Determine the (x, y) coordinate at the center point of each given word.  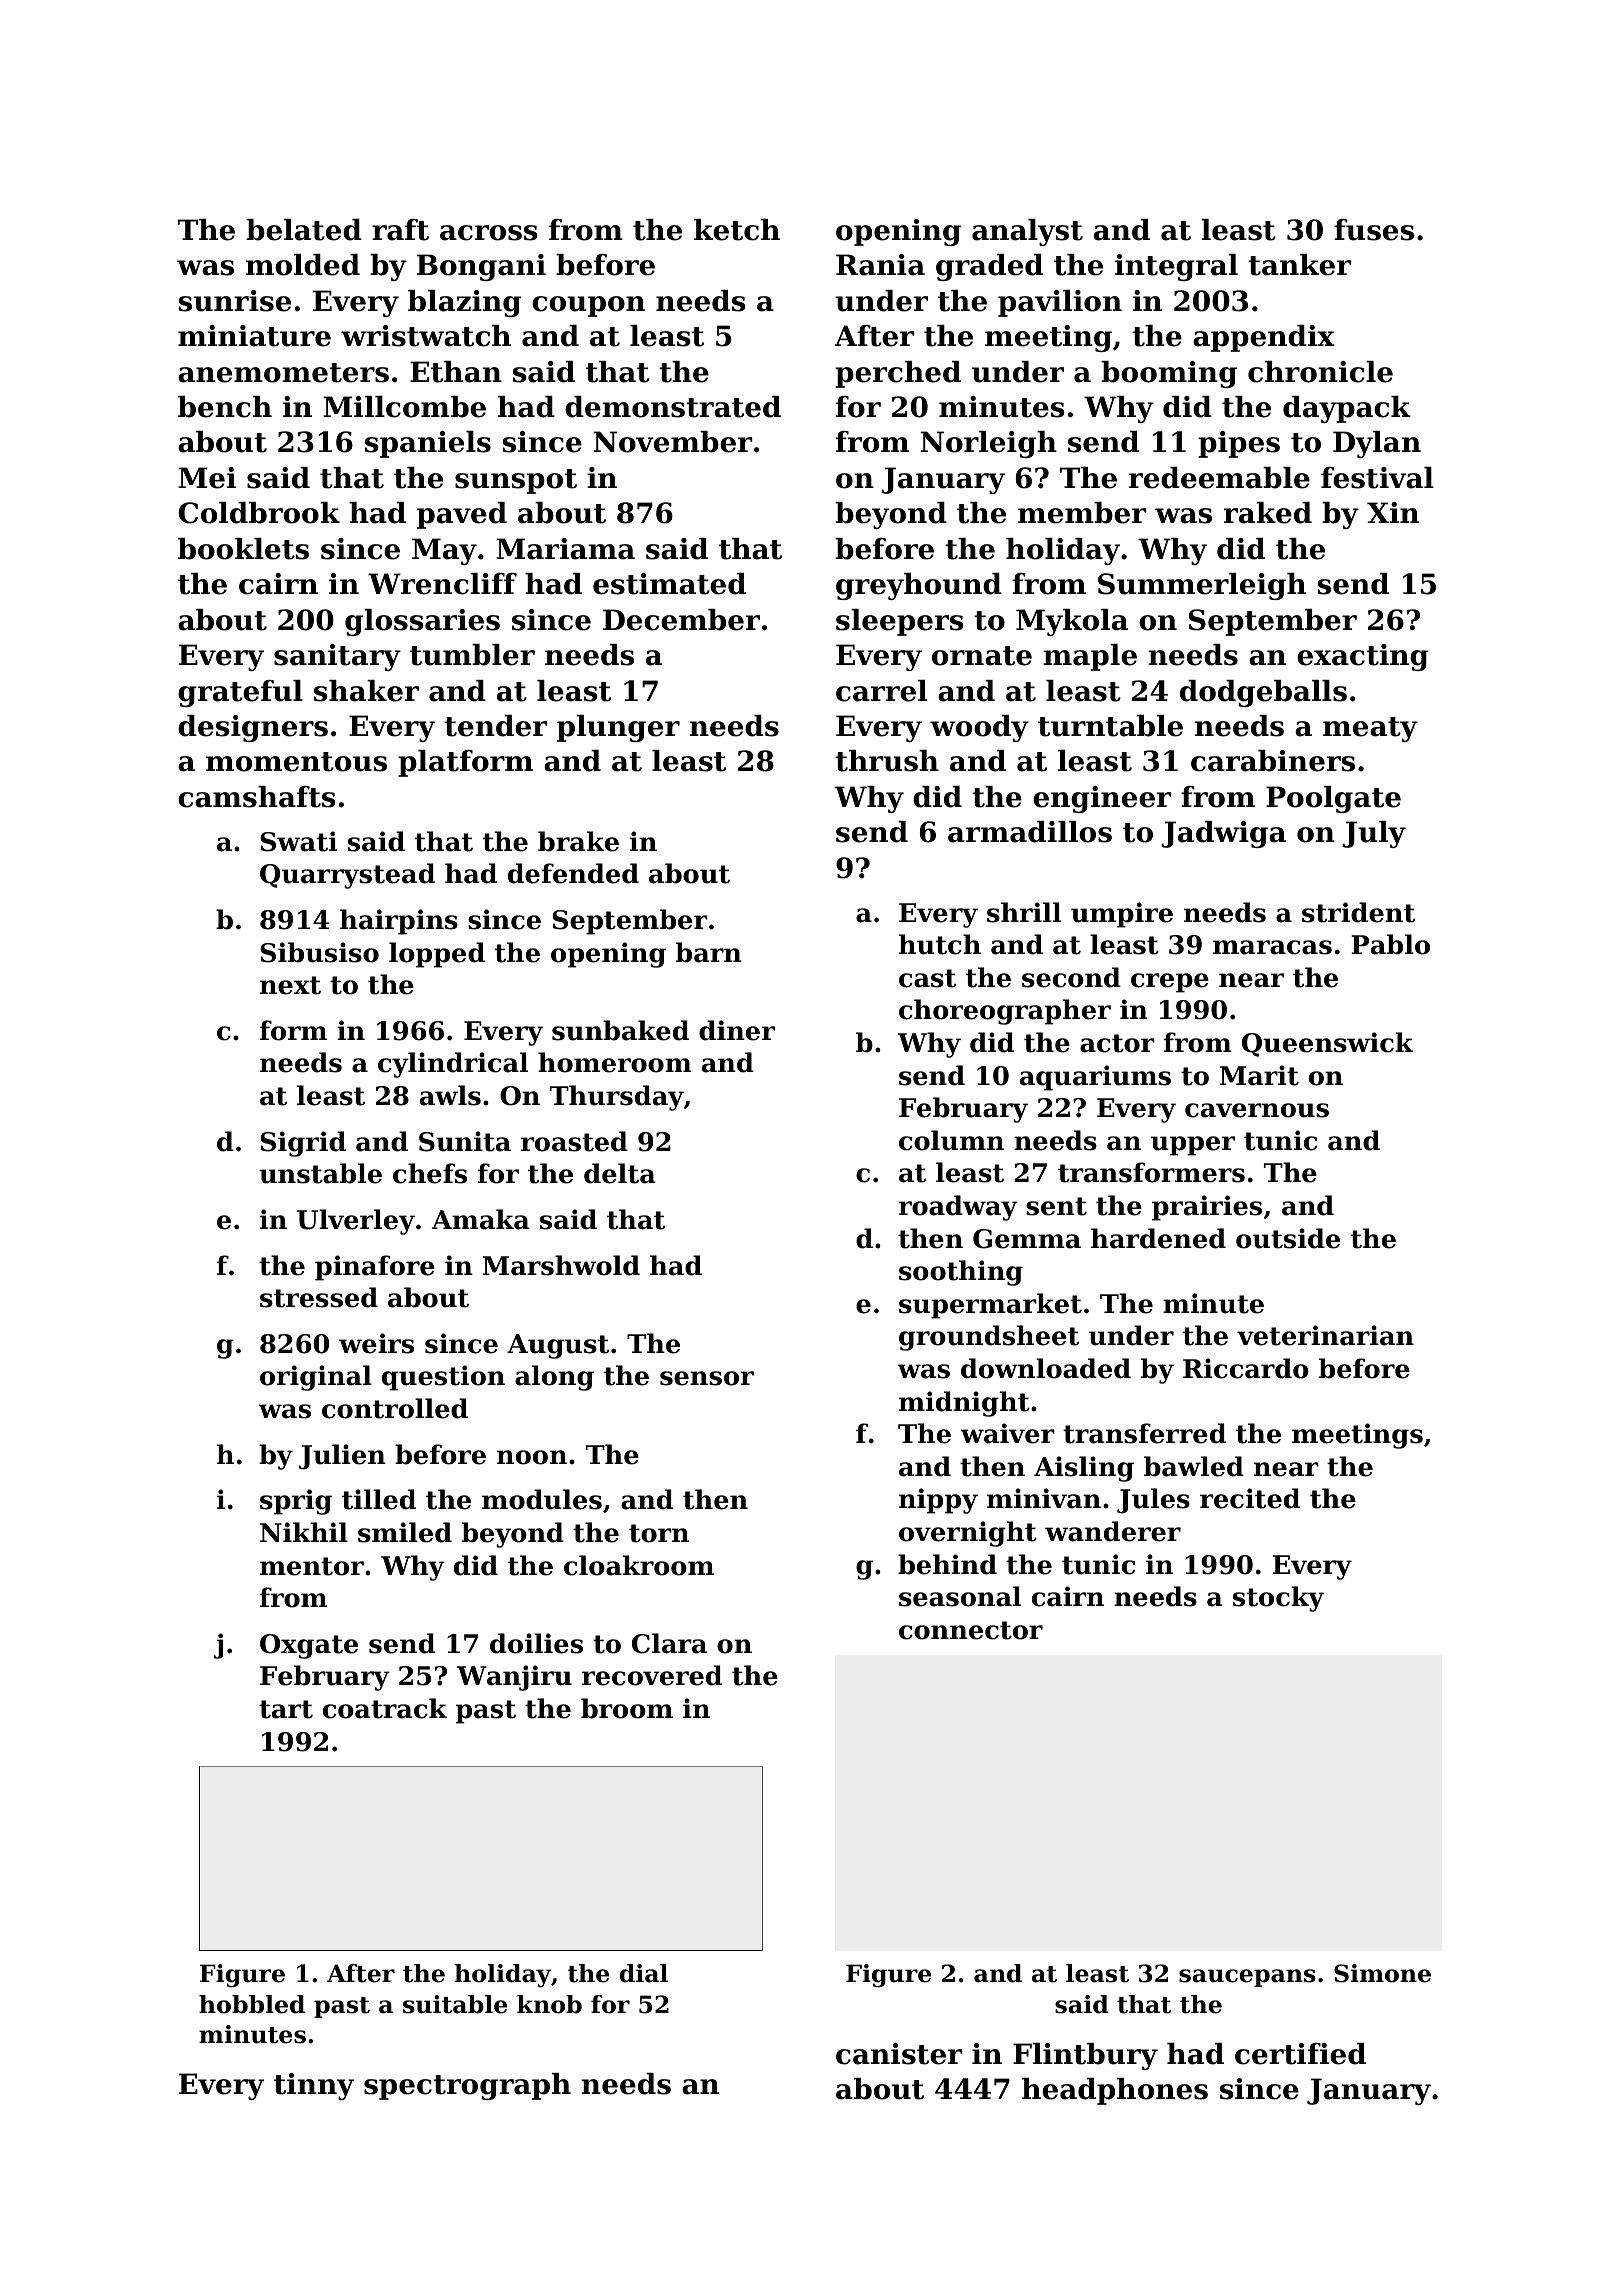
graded (989, 267)
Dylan (1377, 444)
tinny (314, 2086)
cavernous (1257, 1110)
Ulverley (356, 1222)
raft (400, 230)
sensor (707, 1378)
